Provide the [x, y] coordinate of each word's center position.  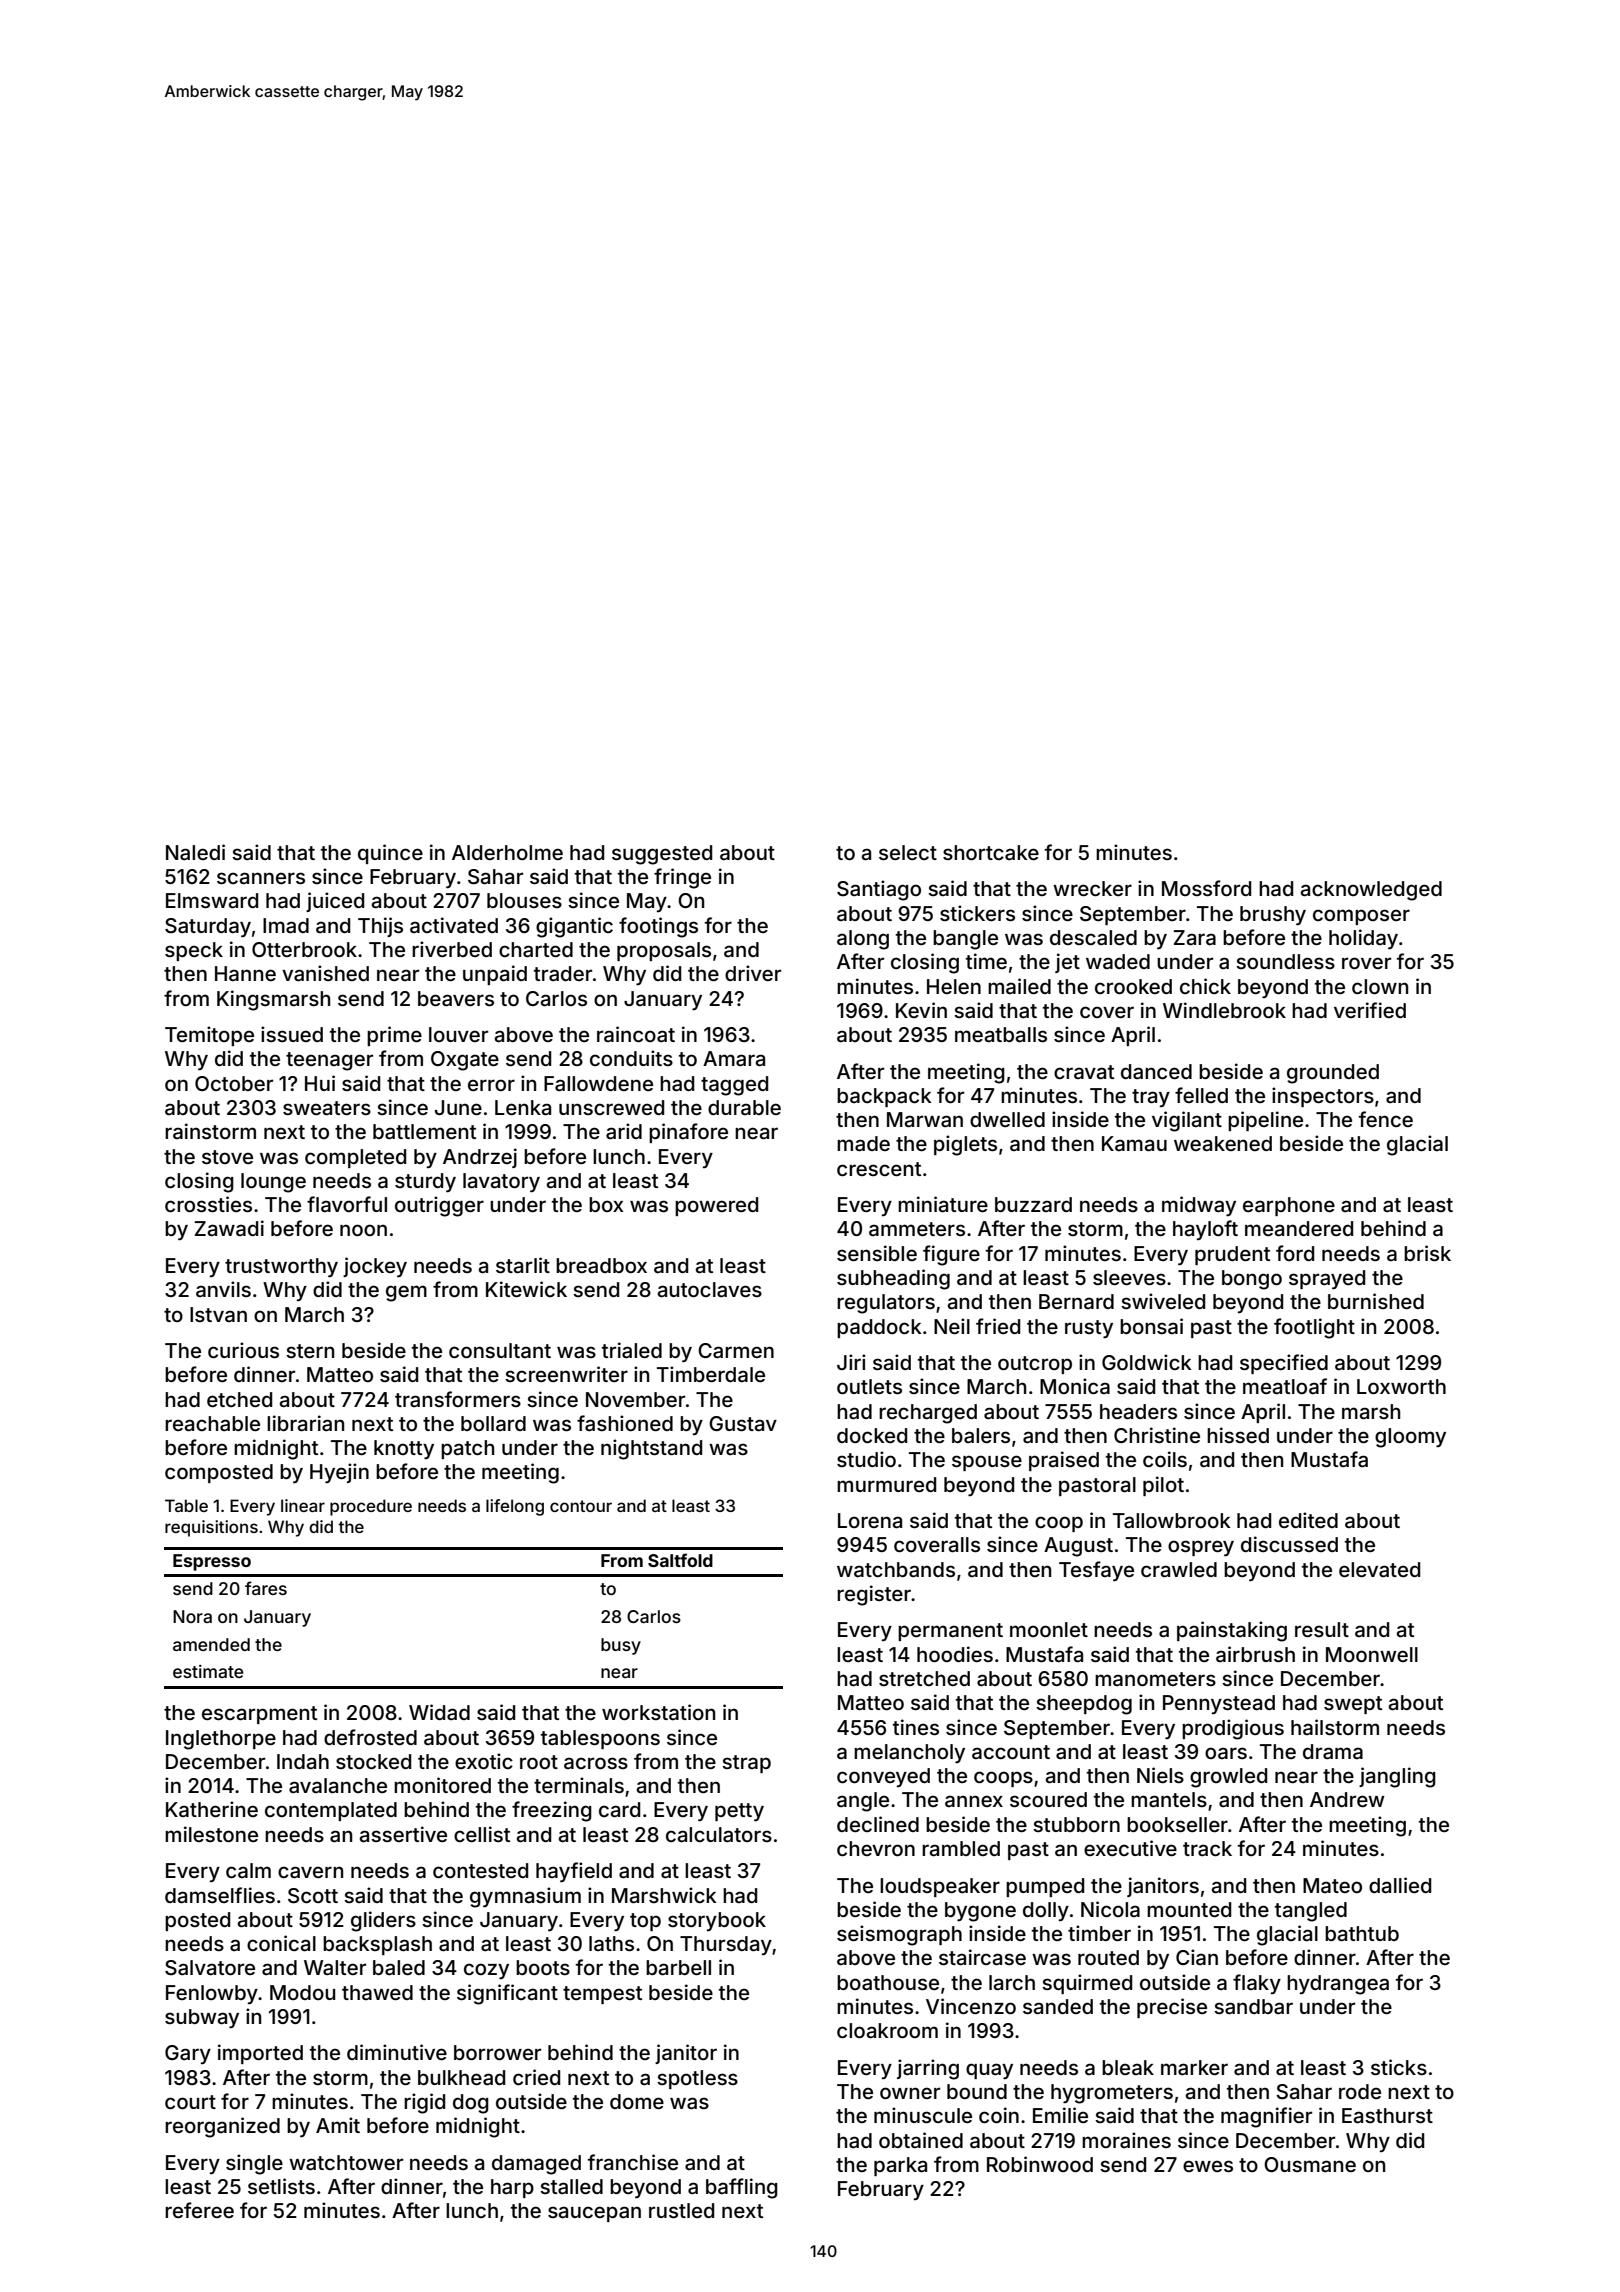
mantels [1169, 1799]
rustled [681, 2210]
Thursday [726, 1945]
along [863, 940]
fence [1386, 1119]
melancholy [909, 1753]
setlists [281, 2186]
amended [211, 1644]
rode [1360, 2091]
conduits [631, 1058]
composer [1361, 917]
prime [394, 1036]
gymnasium [525, 1897]
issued [292, 1034]
